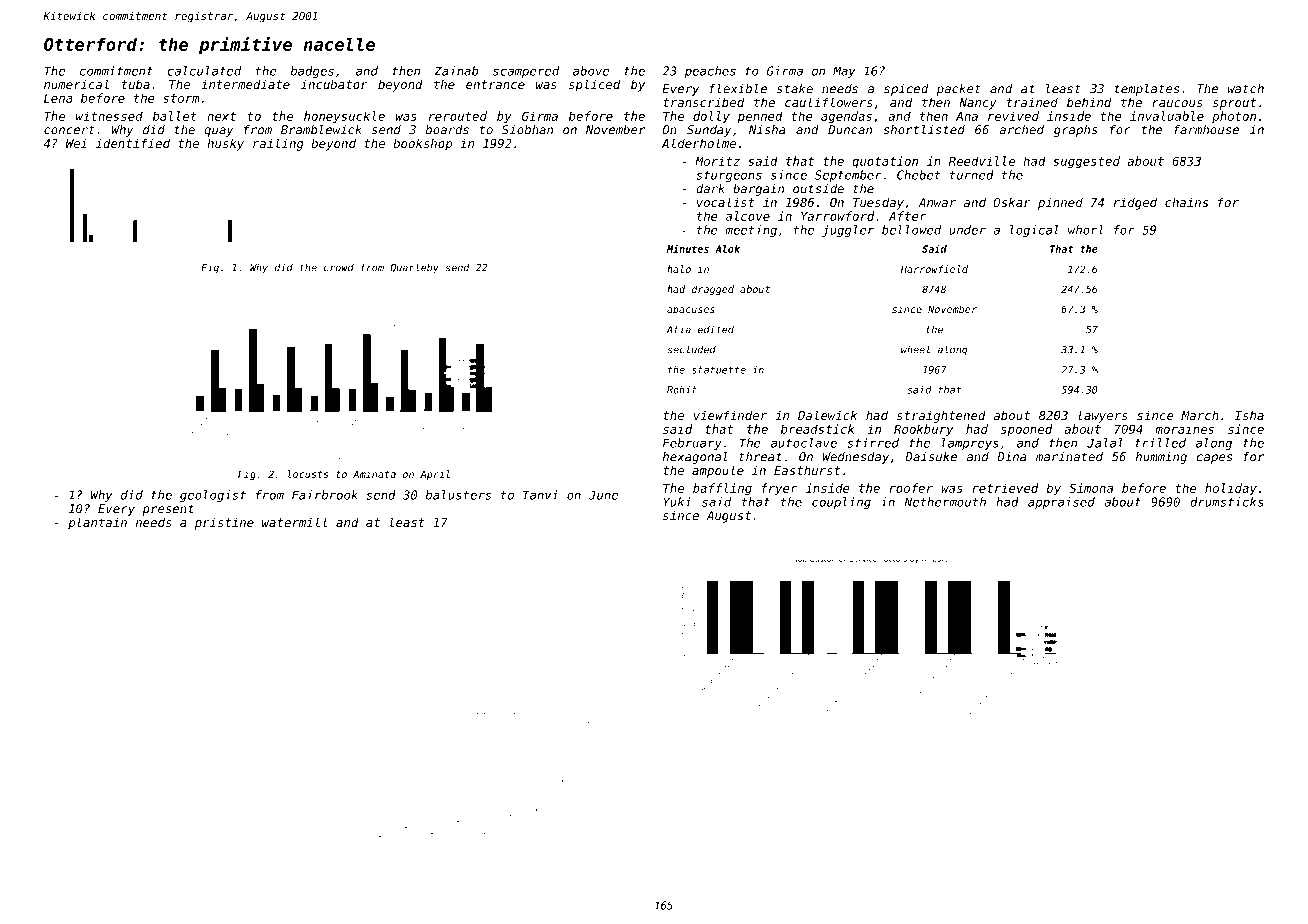  I want to click on calculated, so click(204, 71).
